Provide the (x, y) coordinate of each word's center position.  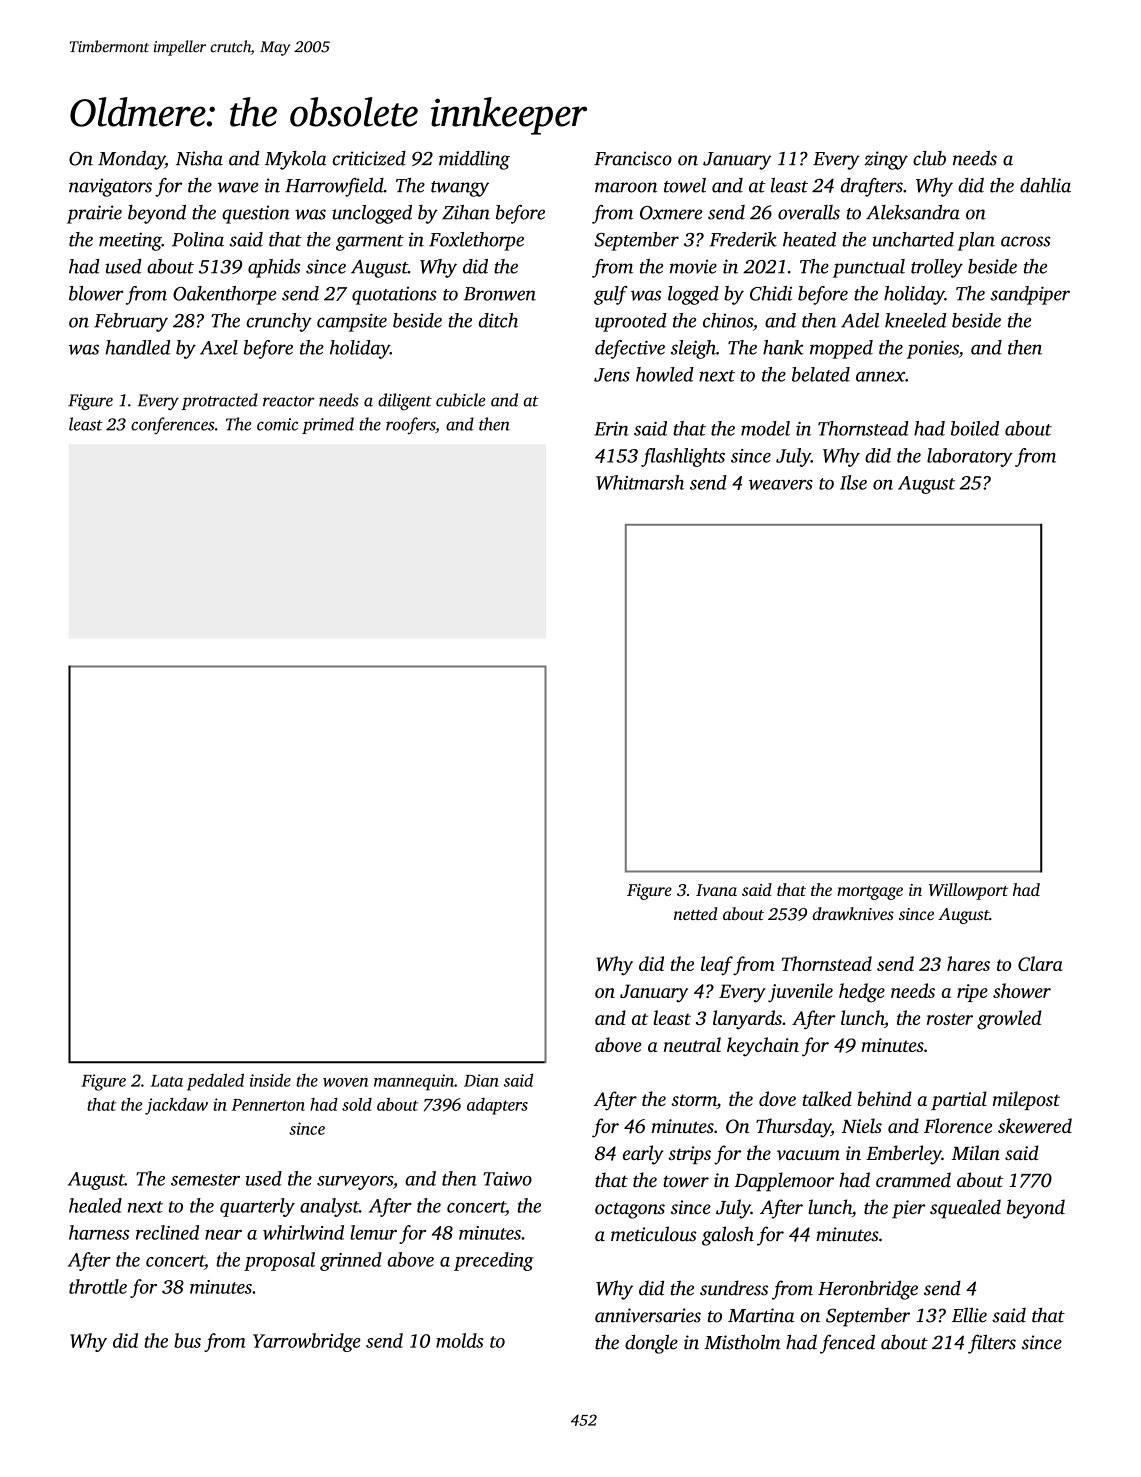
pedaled (215, 1082)
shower (1022, 990)
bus (187, 1340)
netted (696, 913)
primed (328, 425)
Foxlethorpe (476, 241)
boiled (975, 428)
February (131, 322)
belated (821, 374)
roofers (410, 425)
